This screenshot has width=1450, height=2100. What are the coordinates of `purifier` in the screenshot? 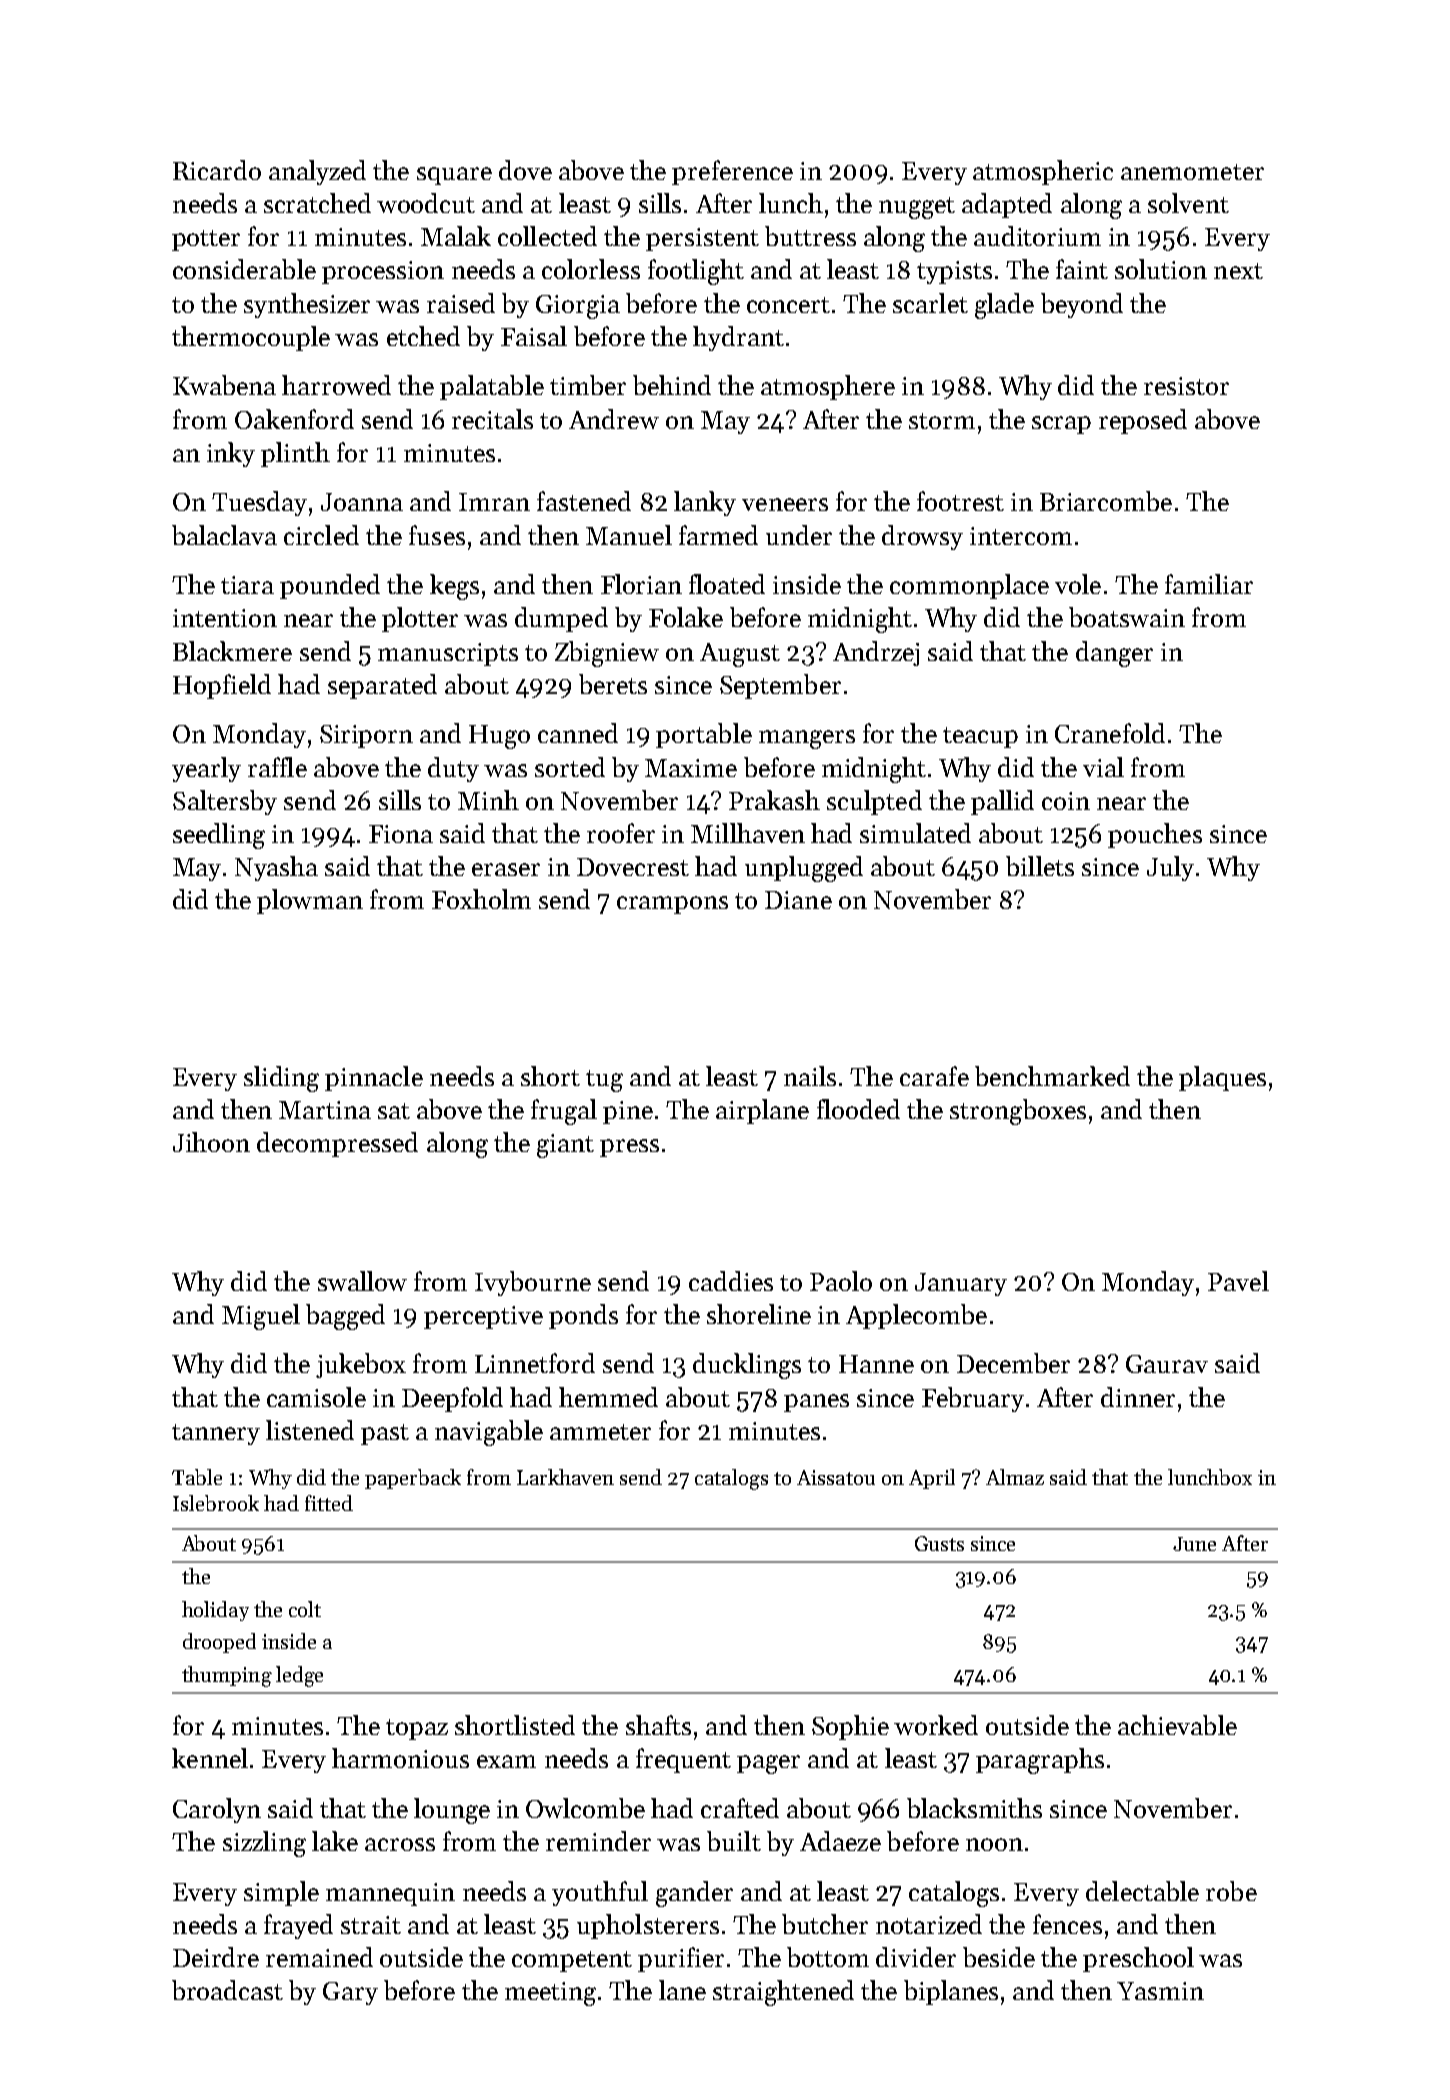 It's located at (681, 1959).
